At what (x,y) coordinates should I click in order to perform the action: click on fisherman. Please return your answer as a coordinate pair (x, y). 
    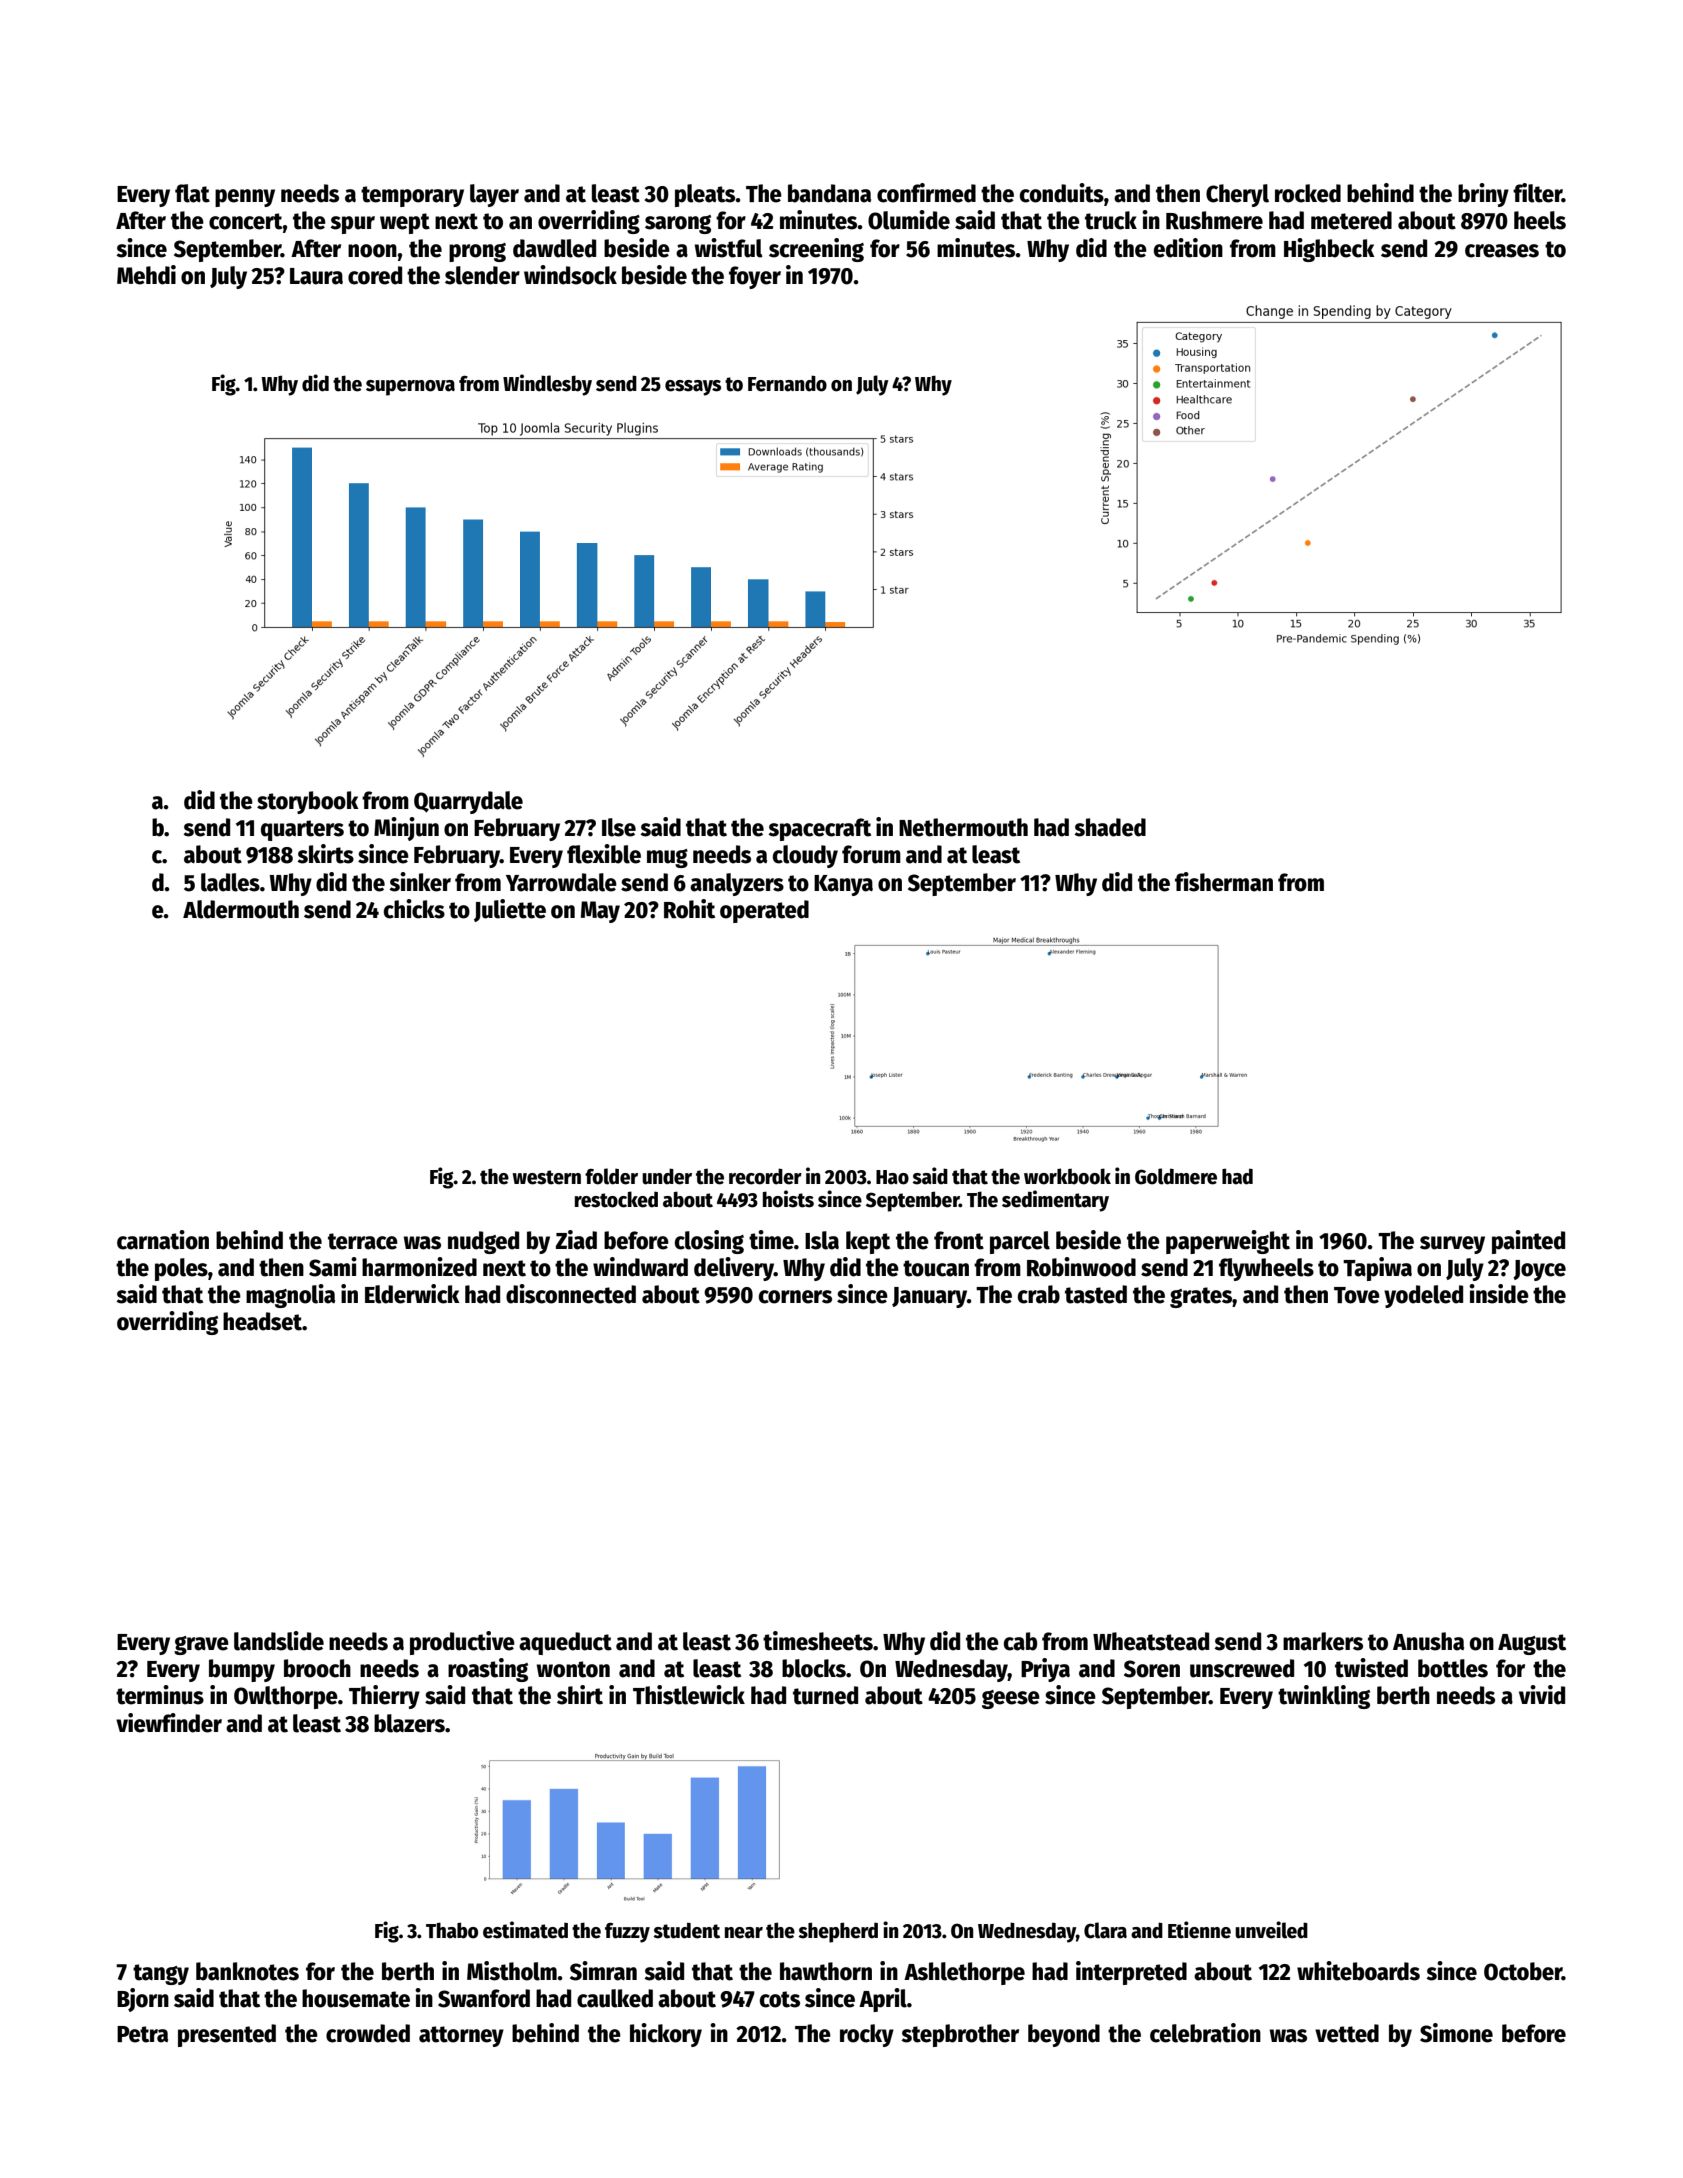
    Looking at the image, I should click on (1224, 882).
